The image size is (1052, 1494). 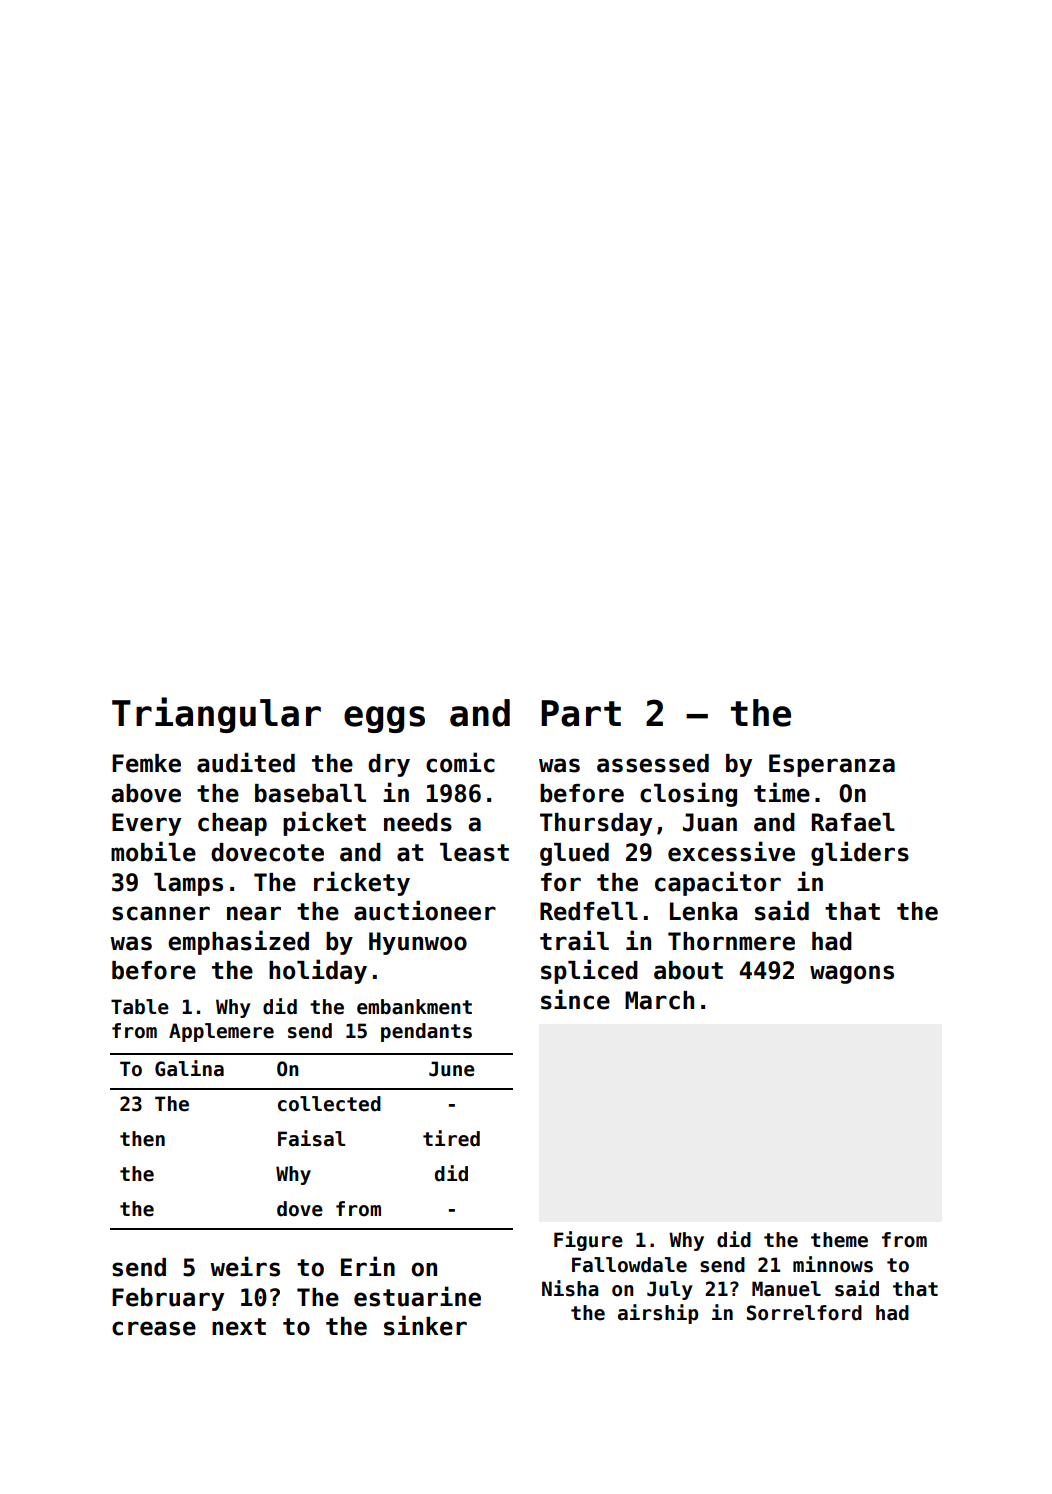 I want to click on Table, so click(x=140, y=1007).
